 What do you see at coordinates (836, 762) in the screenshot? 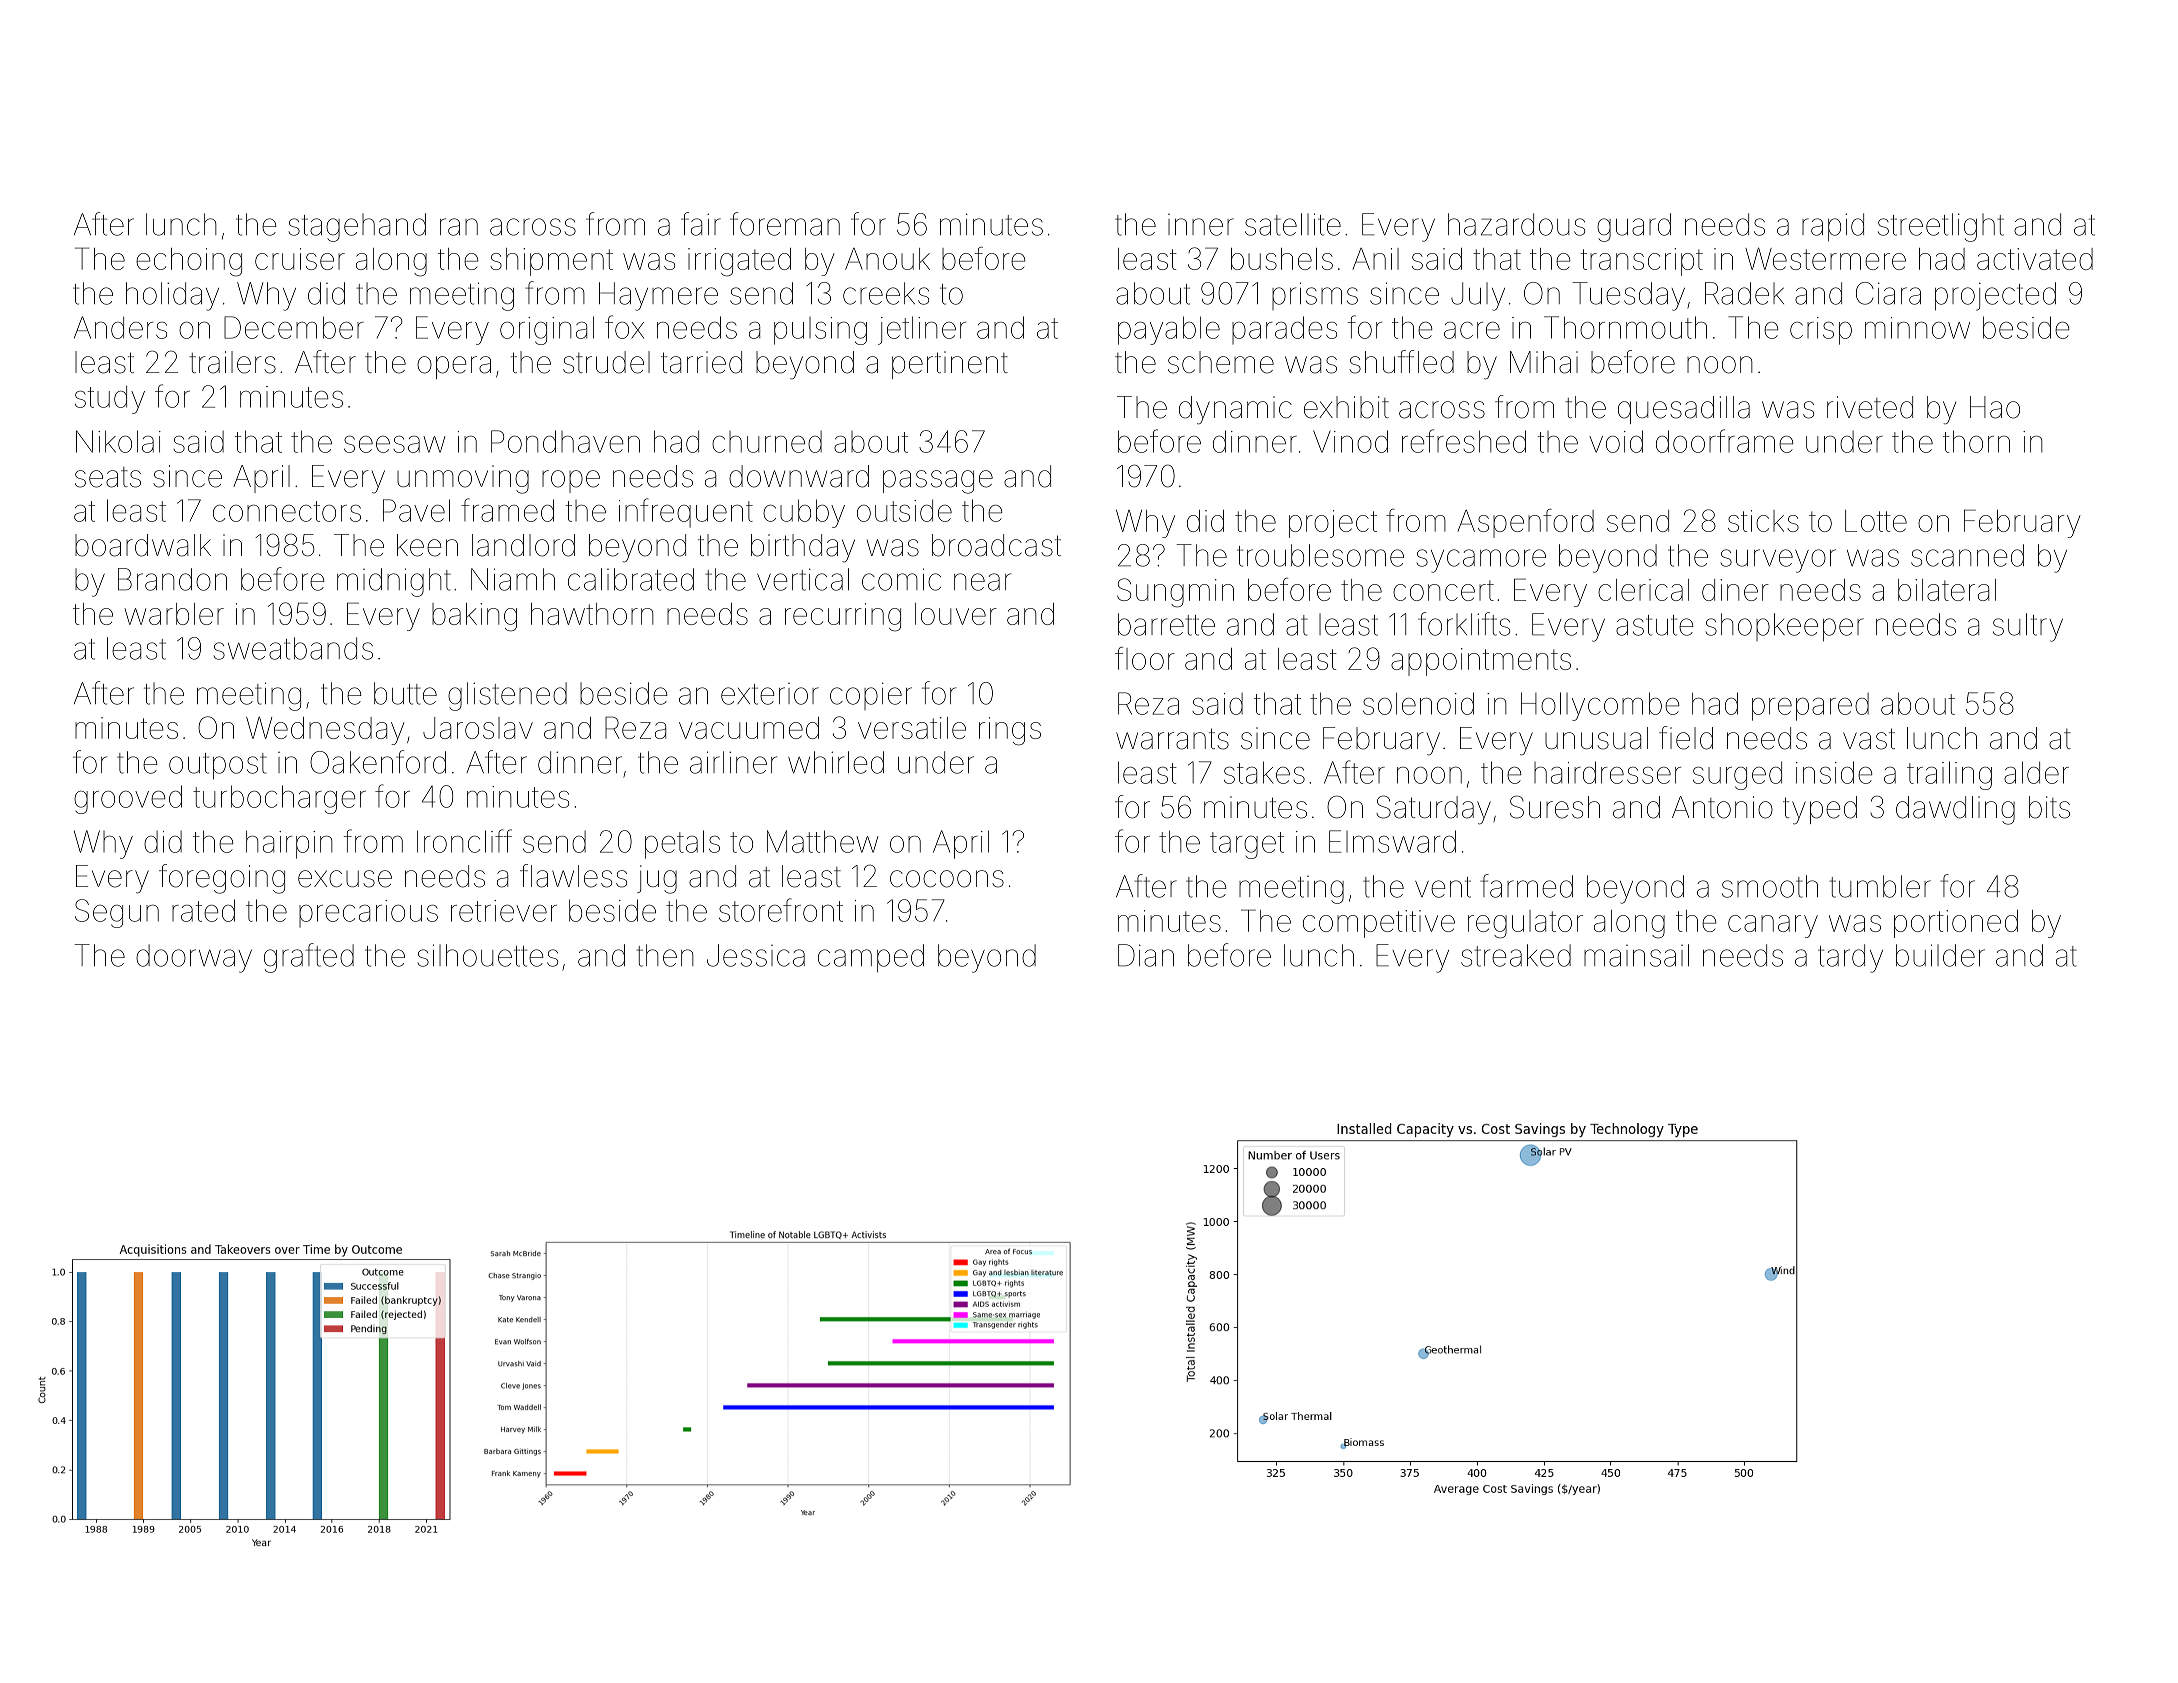
I see `whirled` at bounding box center [836, 762].
